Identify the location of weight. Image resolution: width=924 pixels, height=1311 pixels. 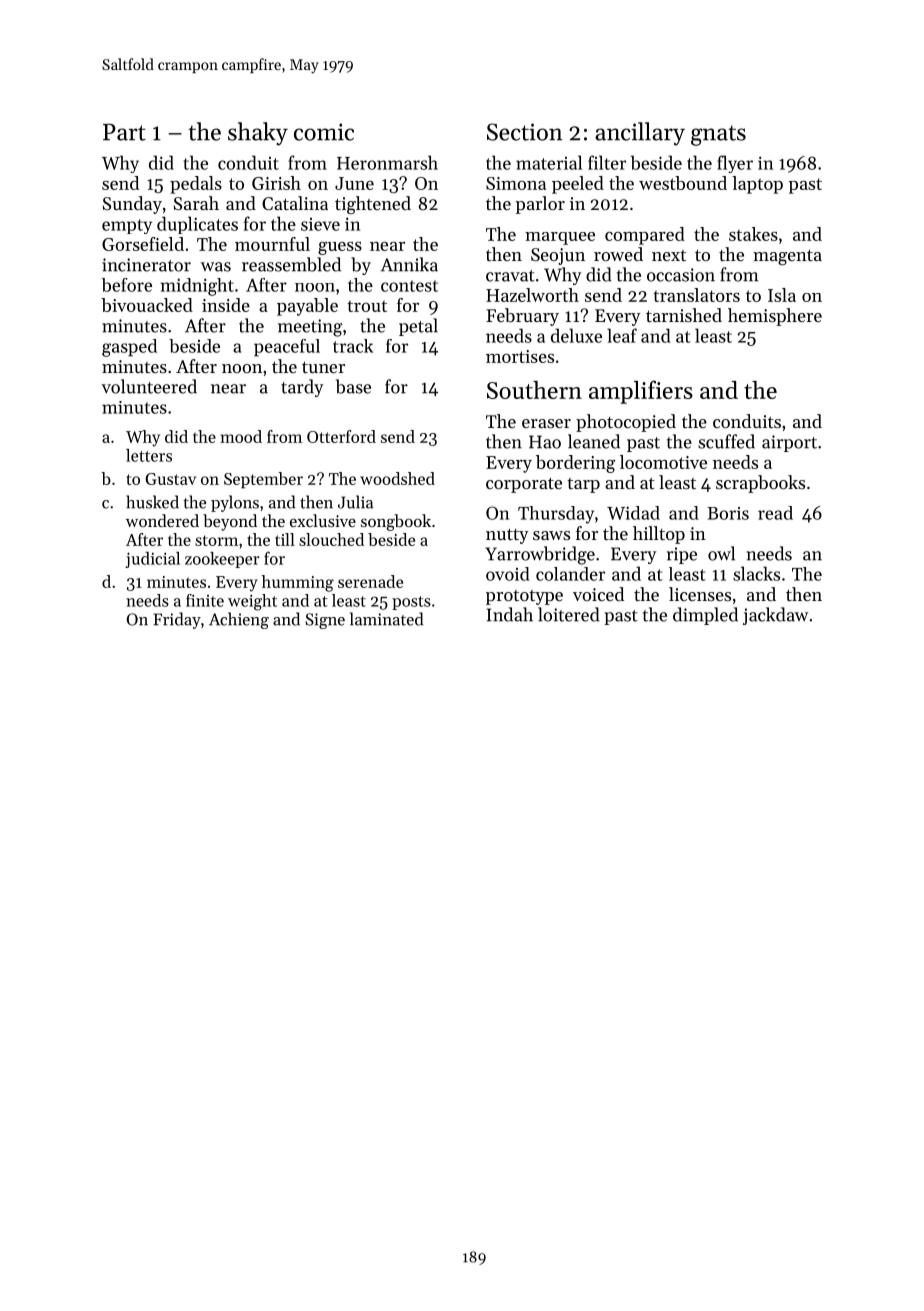
(252, 602).
